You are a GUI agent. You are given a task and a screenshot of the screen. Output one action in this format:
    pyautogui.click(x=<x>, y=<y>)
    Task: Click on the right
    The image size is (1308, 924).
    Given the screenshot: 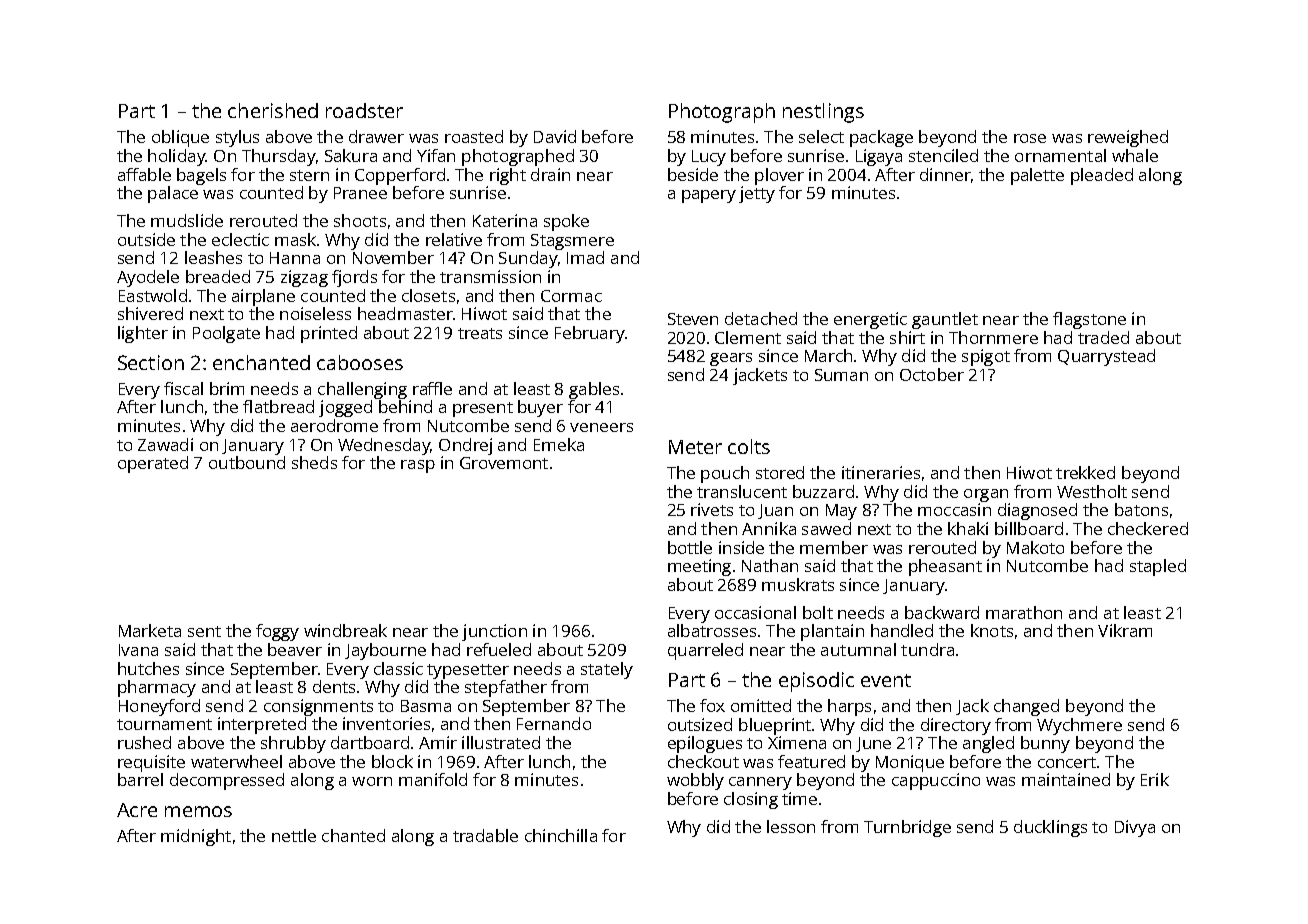 What is the action you would take?
    pyautogui.click(x=508, y=176)
